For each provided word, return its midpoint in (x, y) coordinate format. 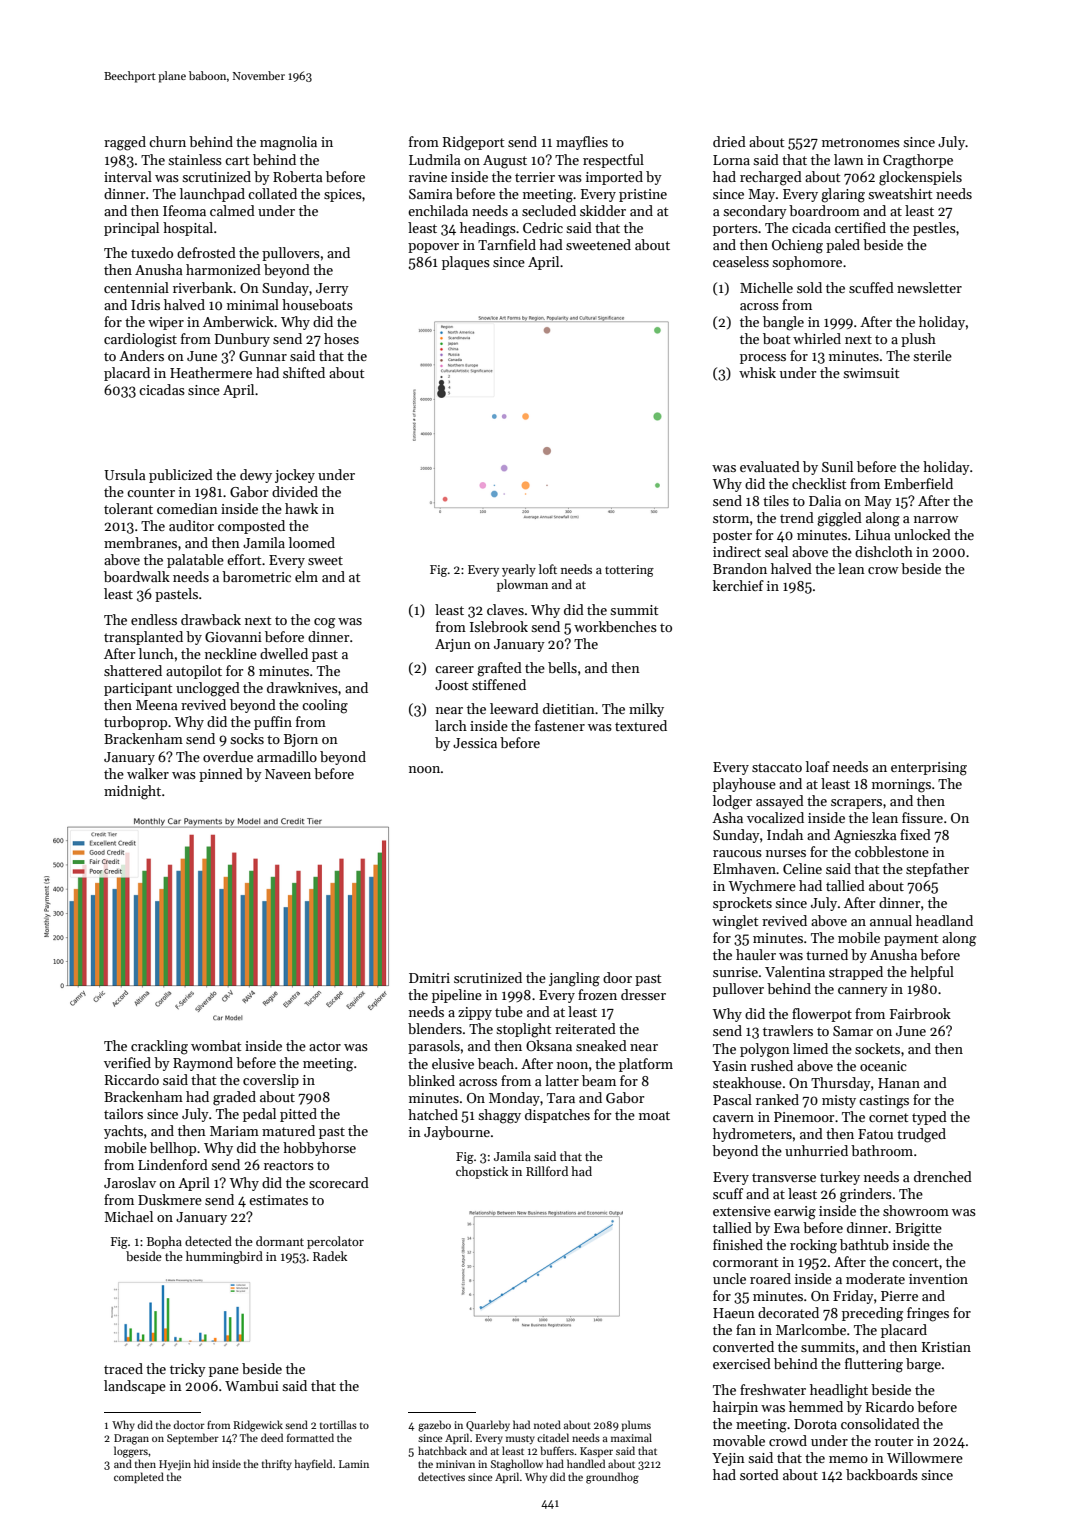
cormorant (745, 1262)
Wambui (252, 1385)
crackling (159, 1047)
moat (654, 1115)
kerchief (738, 585)
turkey (840, 1178)
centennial (136, 287)
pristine (643, 195)
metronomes (861, 142)
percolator (335, 1242)
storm (731, 518)
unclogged (208, 689)
